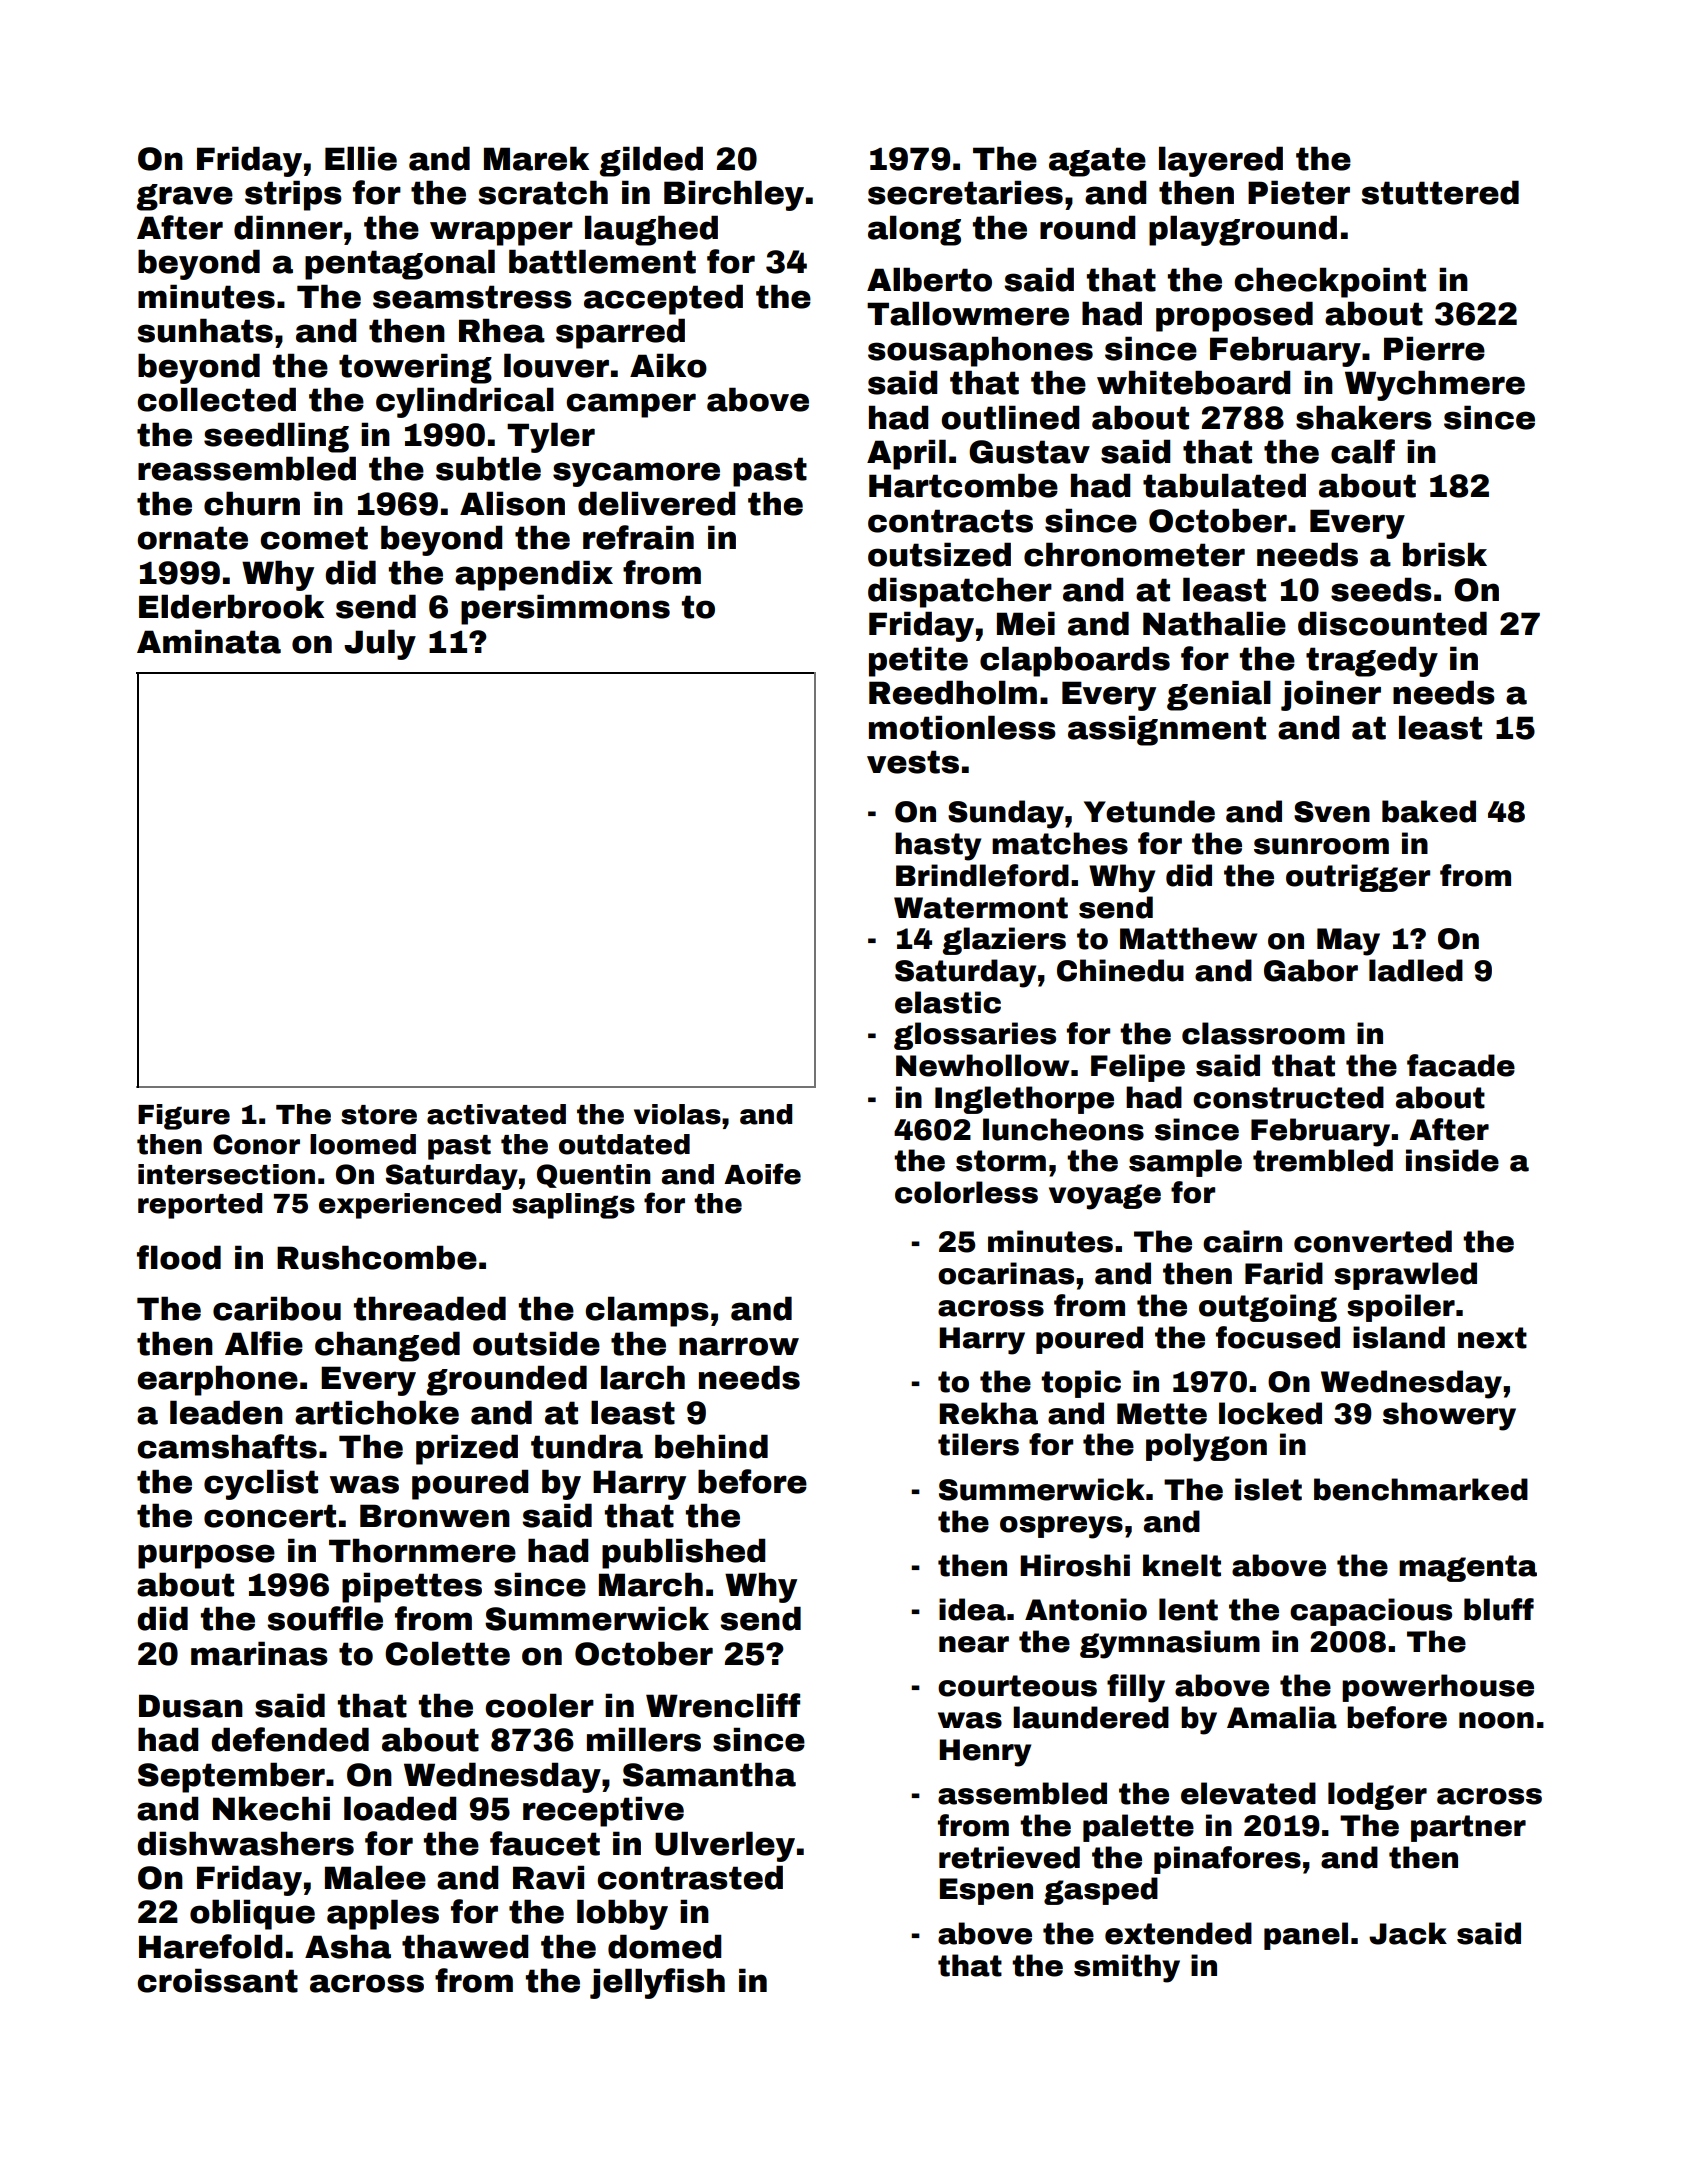 The image size is (1683, 2178). Describe the element at coordinates (270, 1516) in the image. I see `concert` at that location.
